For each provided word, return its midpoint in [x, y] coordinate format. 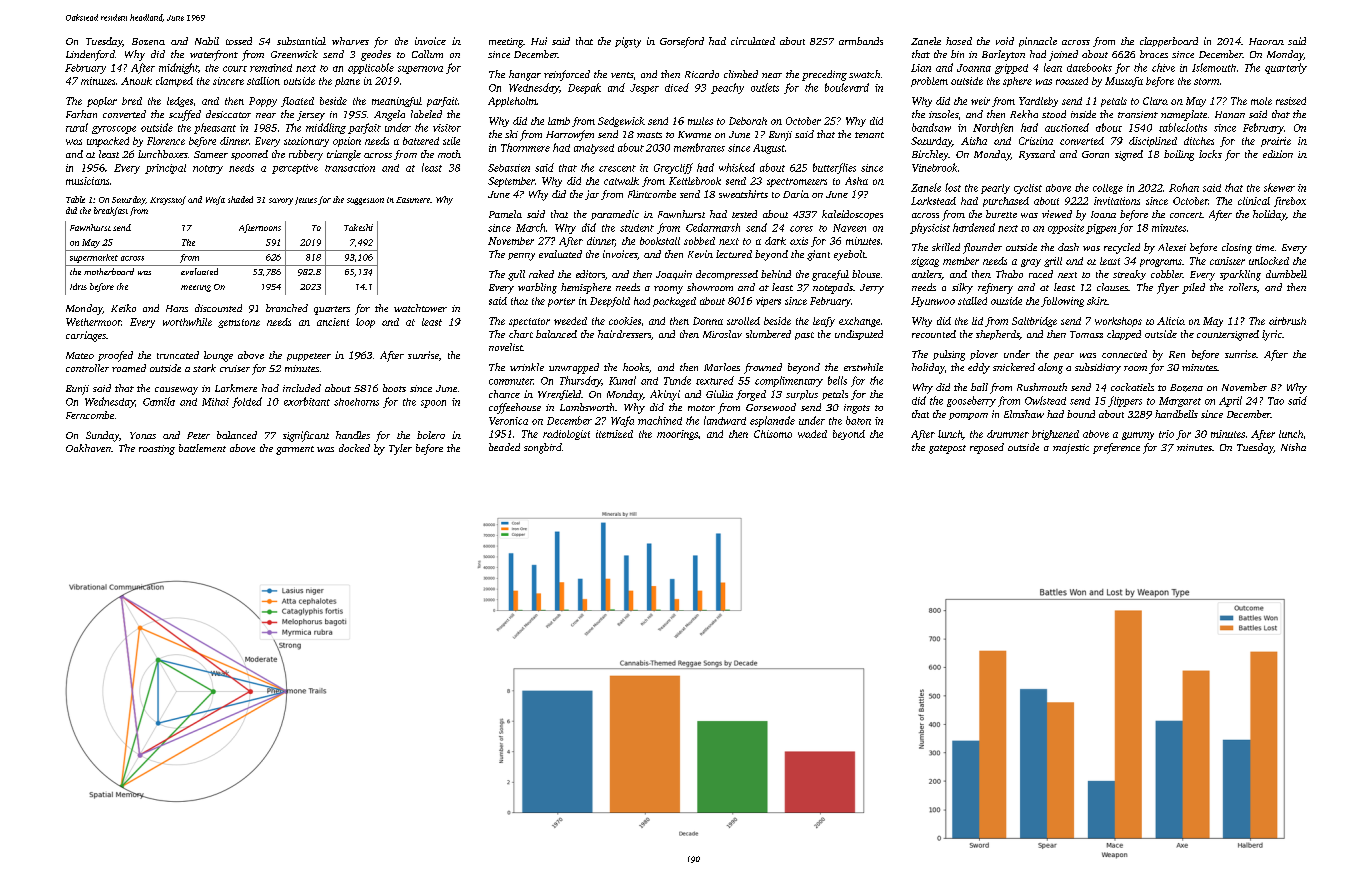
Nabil [207, 41]
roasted [1072, 81]
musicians [87, 181]
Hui [539, 41]
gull [516, 275]
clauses [1112, 287]
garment [295, 450]
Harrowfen [570, 135]
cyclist [1028, 189]
